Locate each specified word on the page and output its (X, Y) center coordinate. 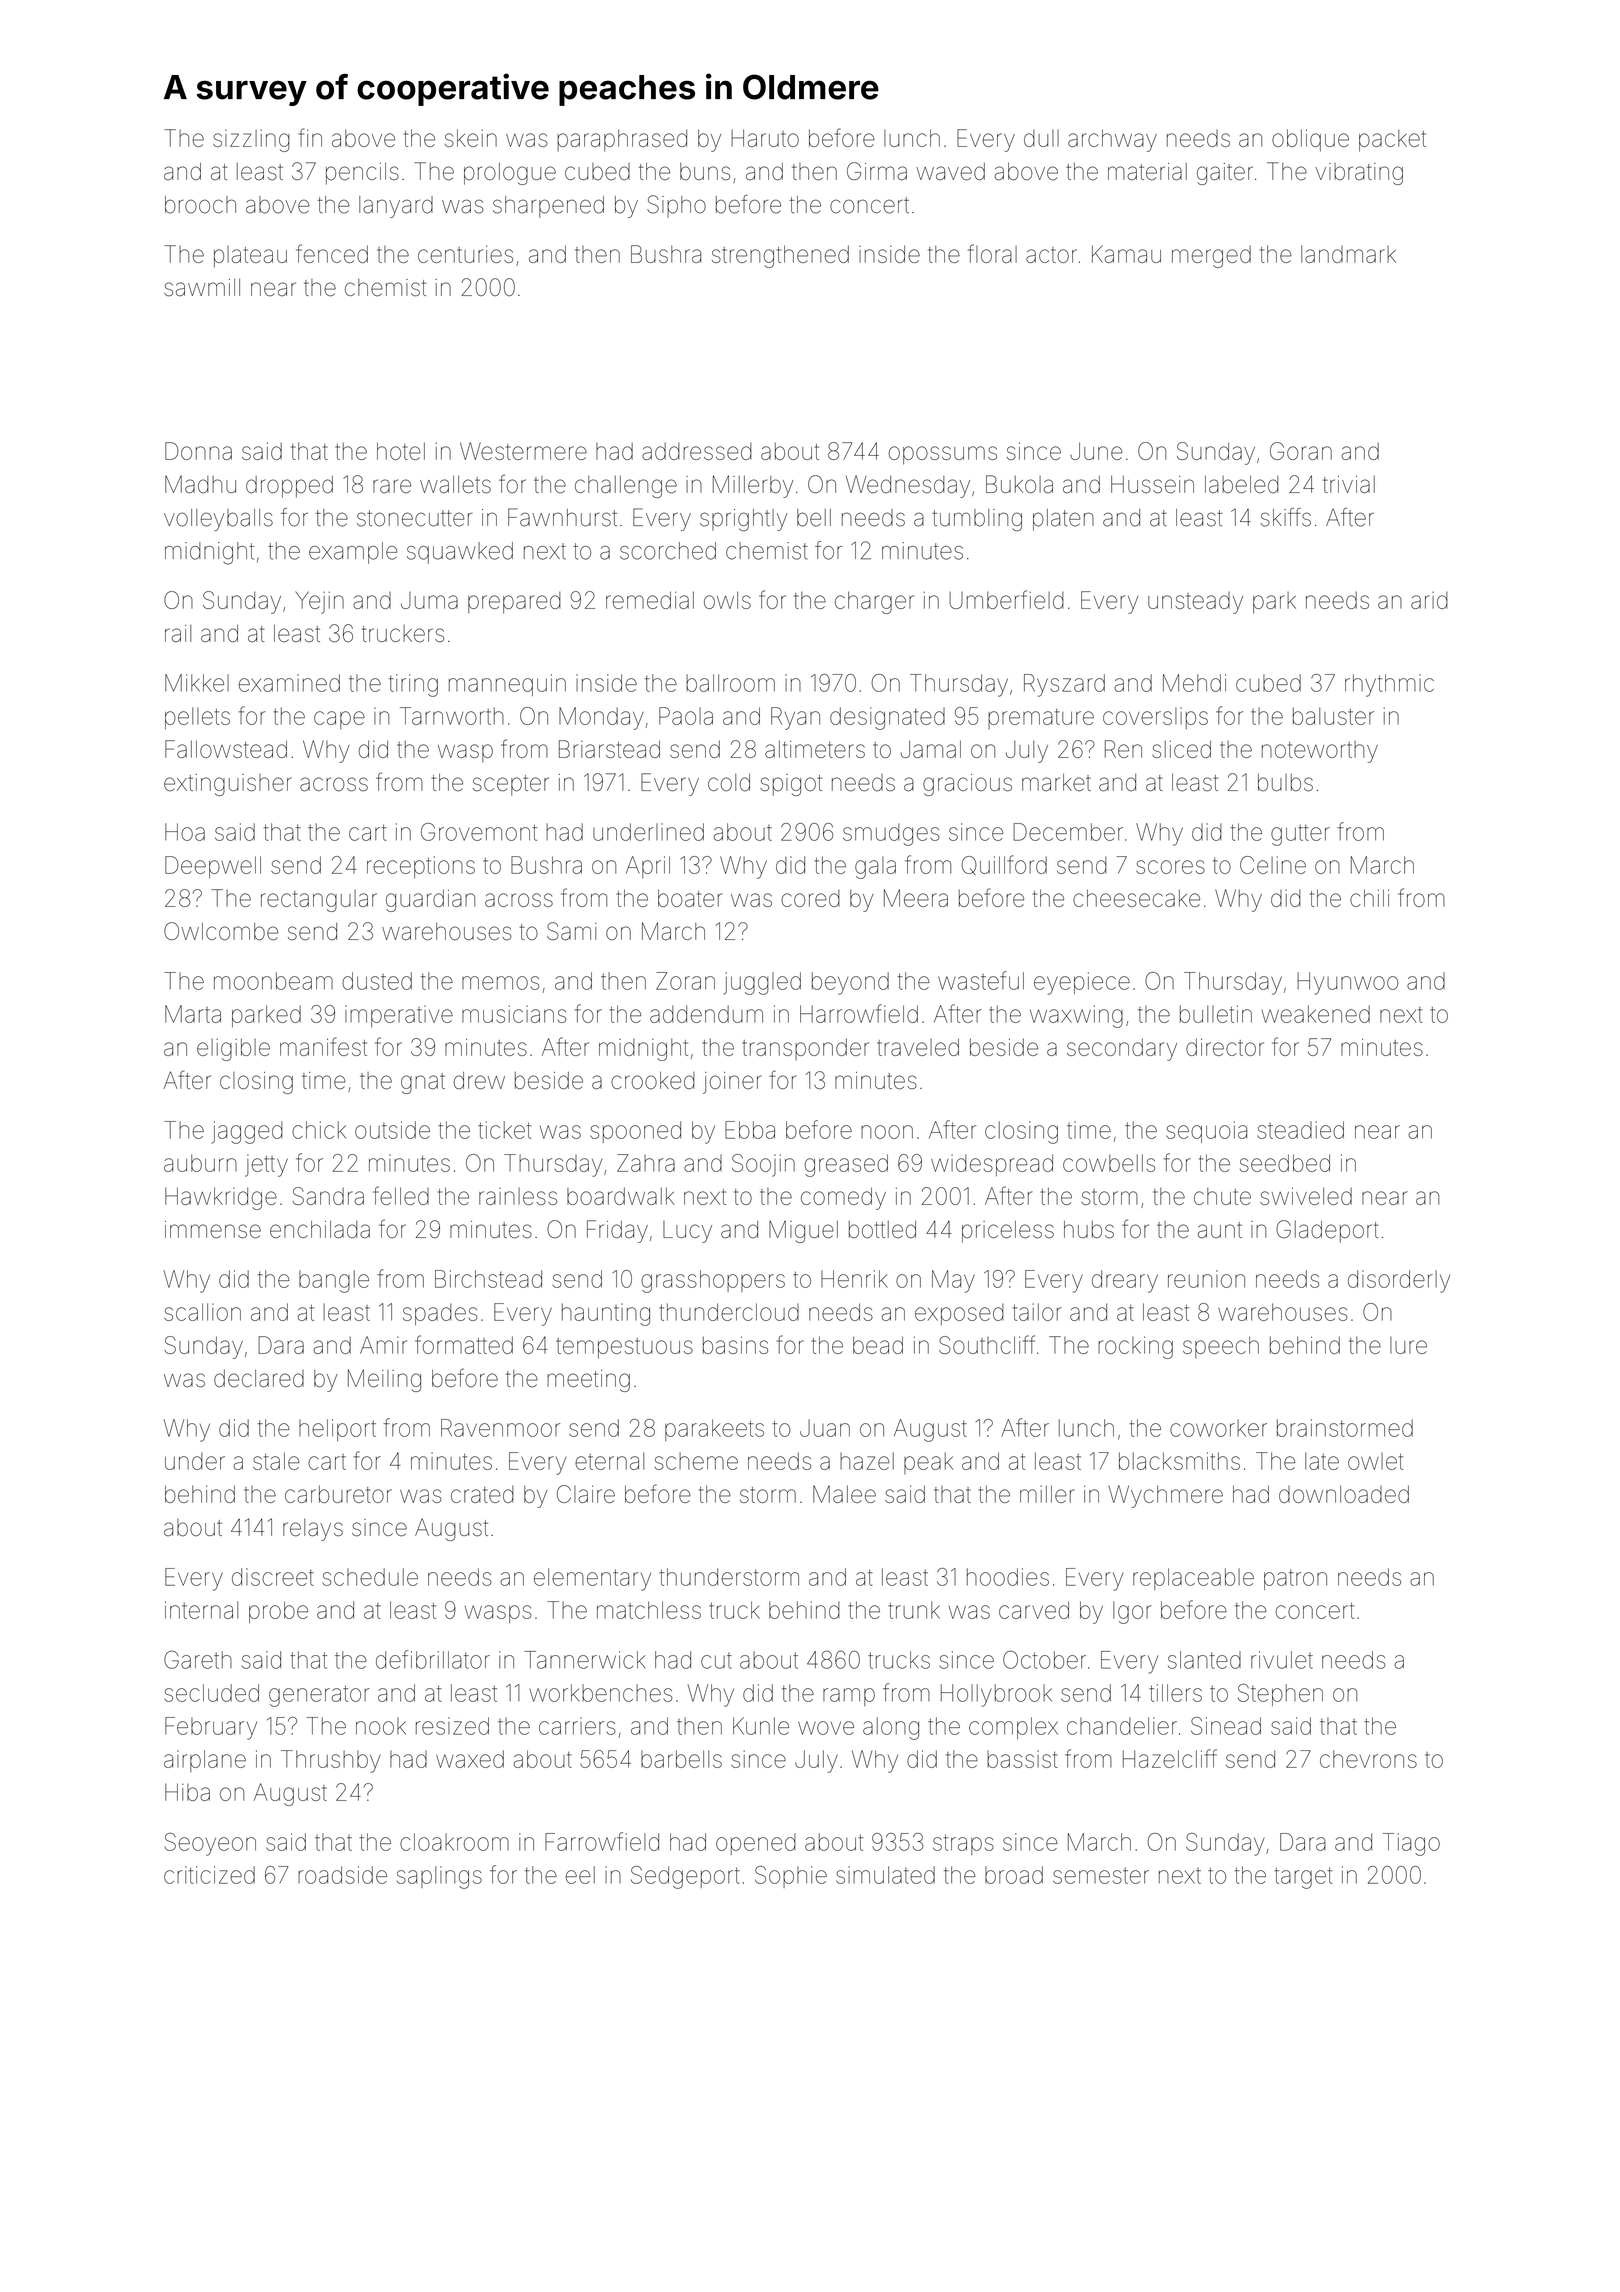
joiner (732, 1083)
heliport (337, 1430)
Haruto (765, 138)
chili (1369, 898)
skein (471, 138)
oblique (1310, 140)
